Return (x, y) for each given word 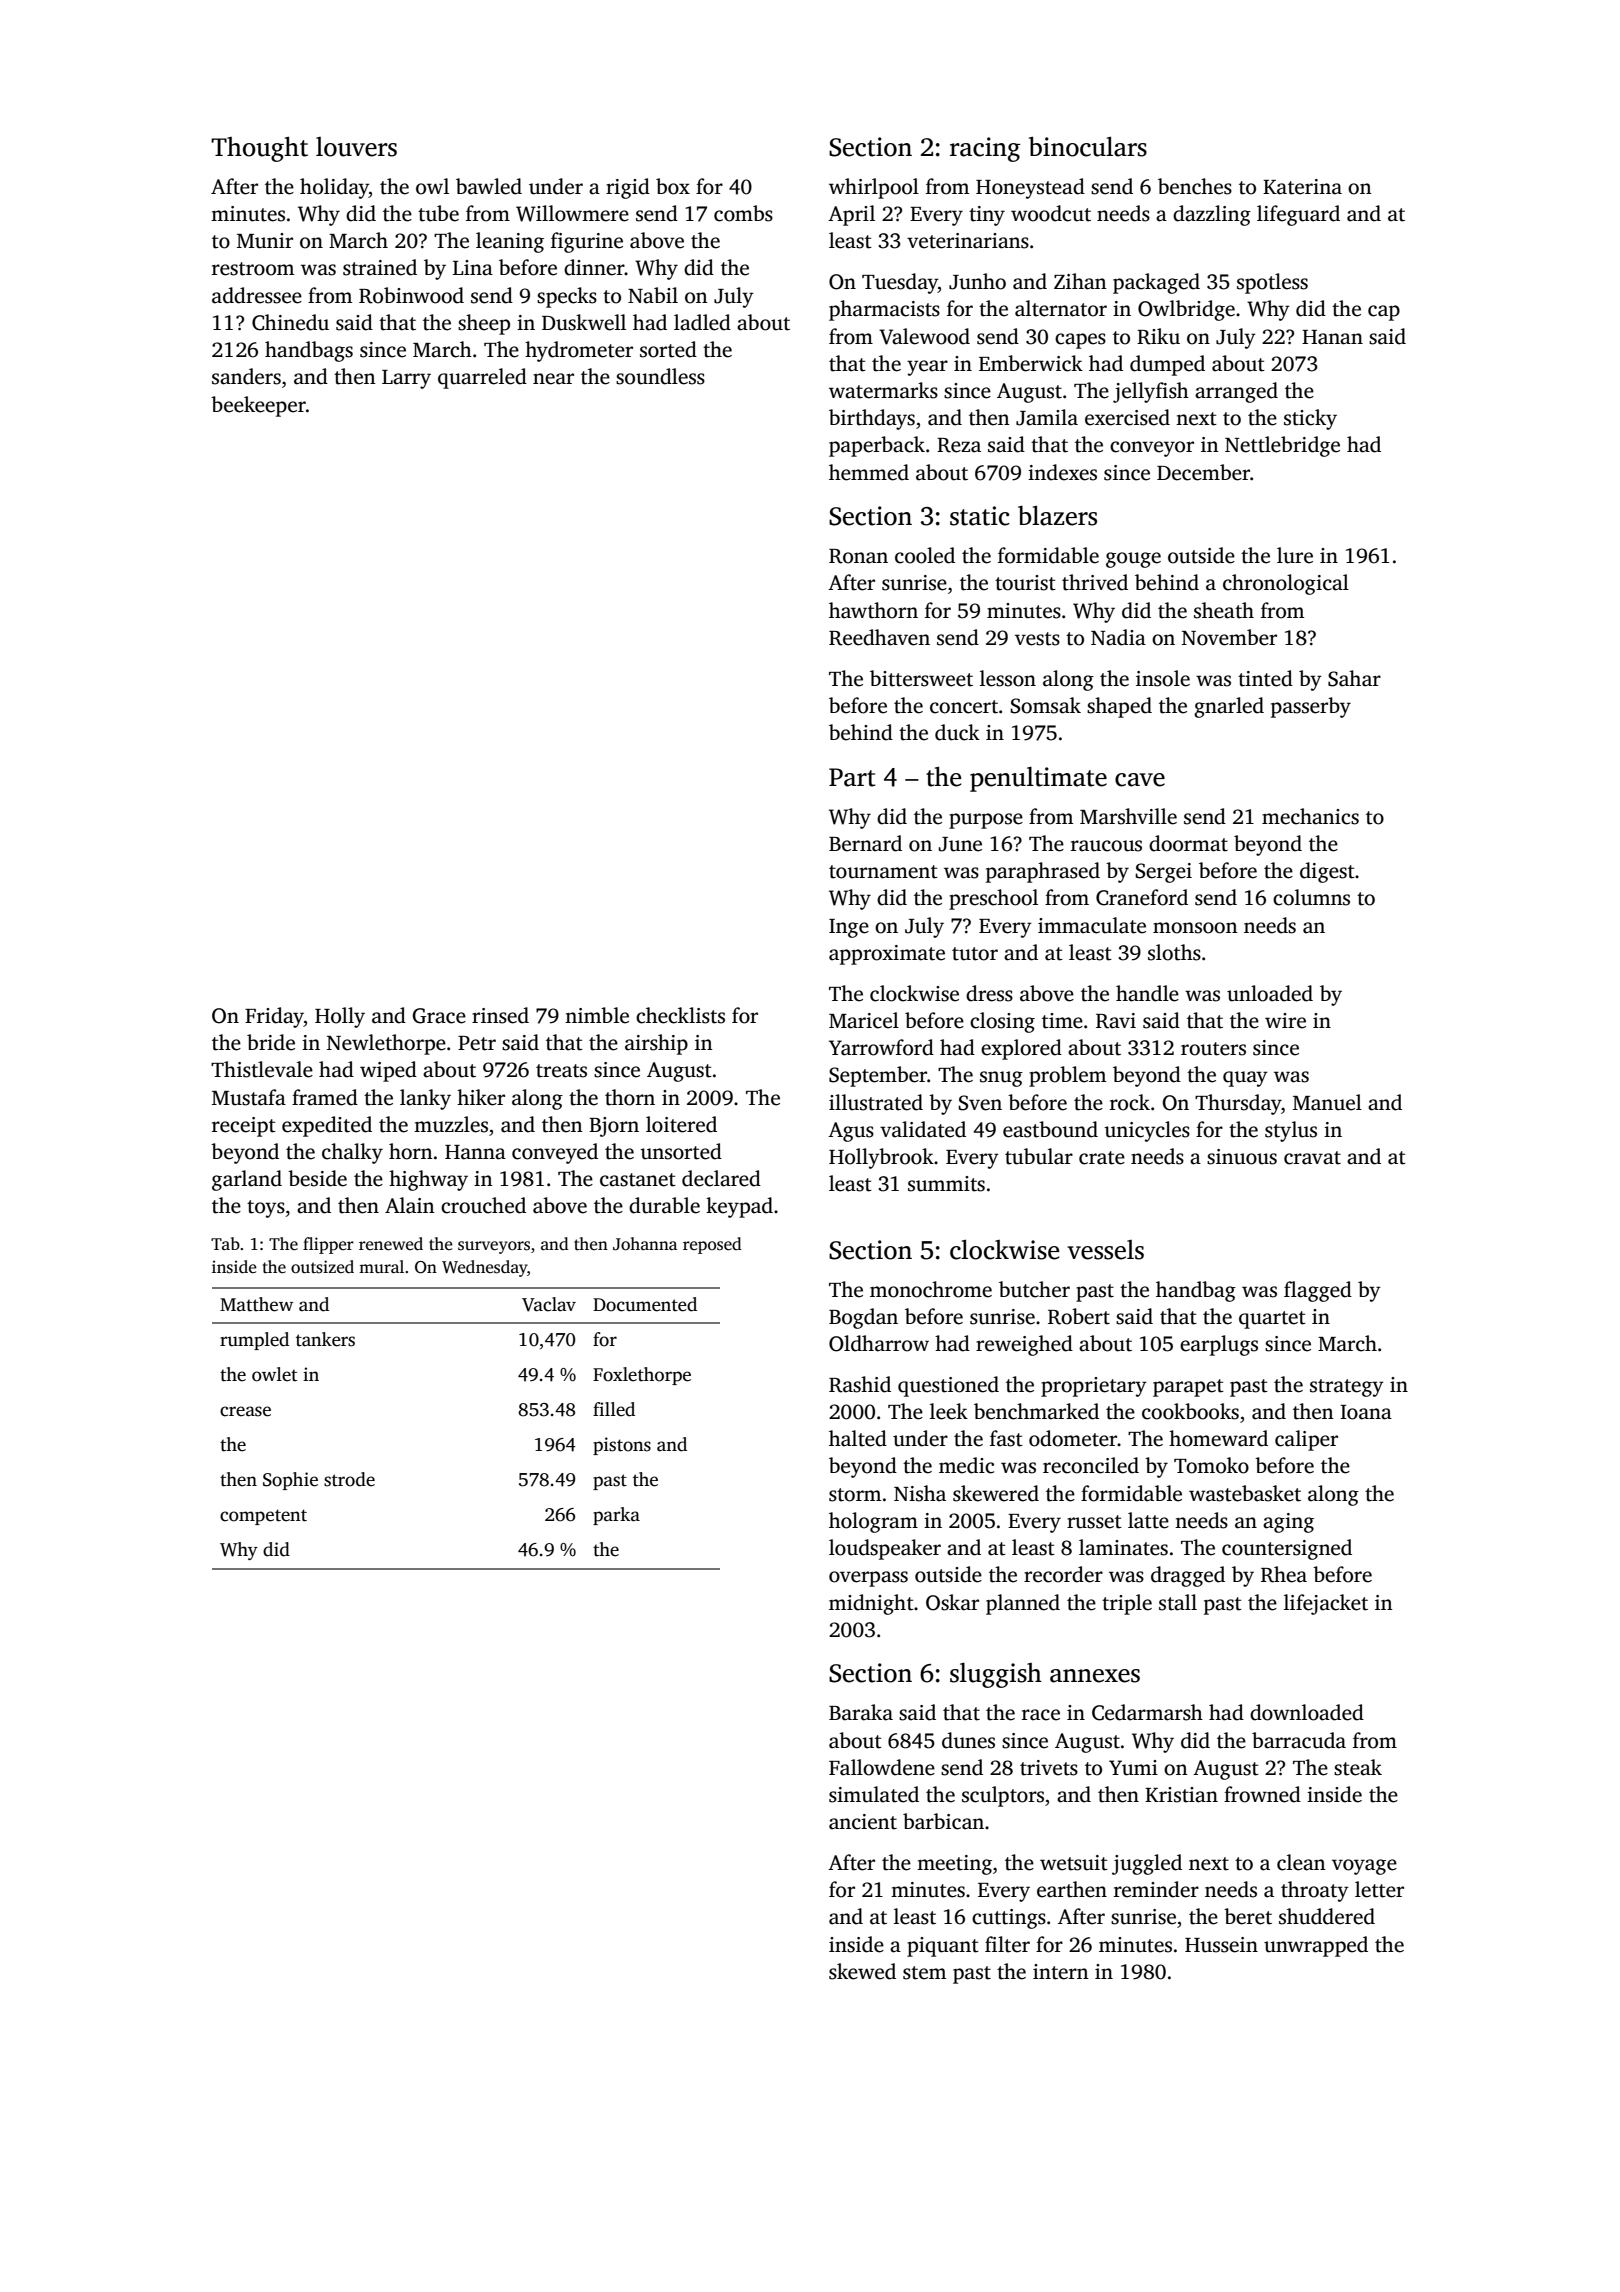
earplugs (1219, 1345)
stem (924, 1973)
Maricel (864, 1020)
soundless (660, 376)
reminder (1156, 1889)
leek (949, 1411)
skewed (862, 1971)
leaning (510, 242)
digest (1327, 872)
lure (1295, 555)
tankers (325, 1339)
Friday (274, 1017)
